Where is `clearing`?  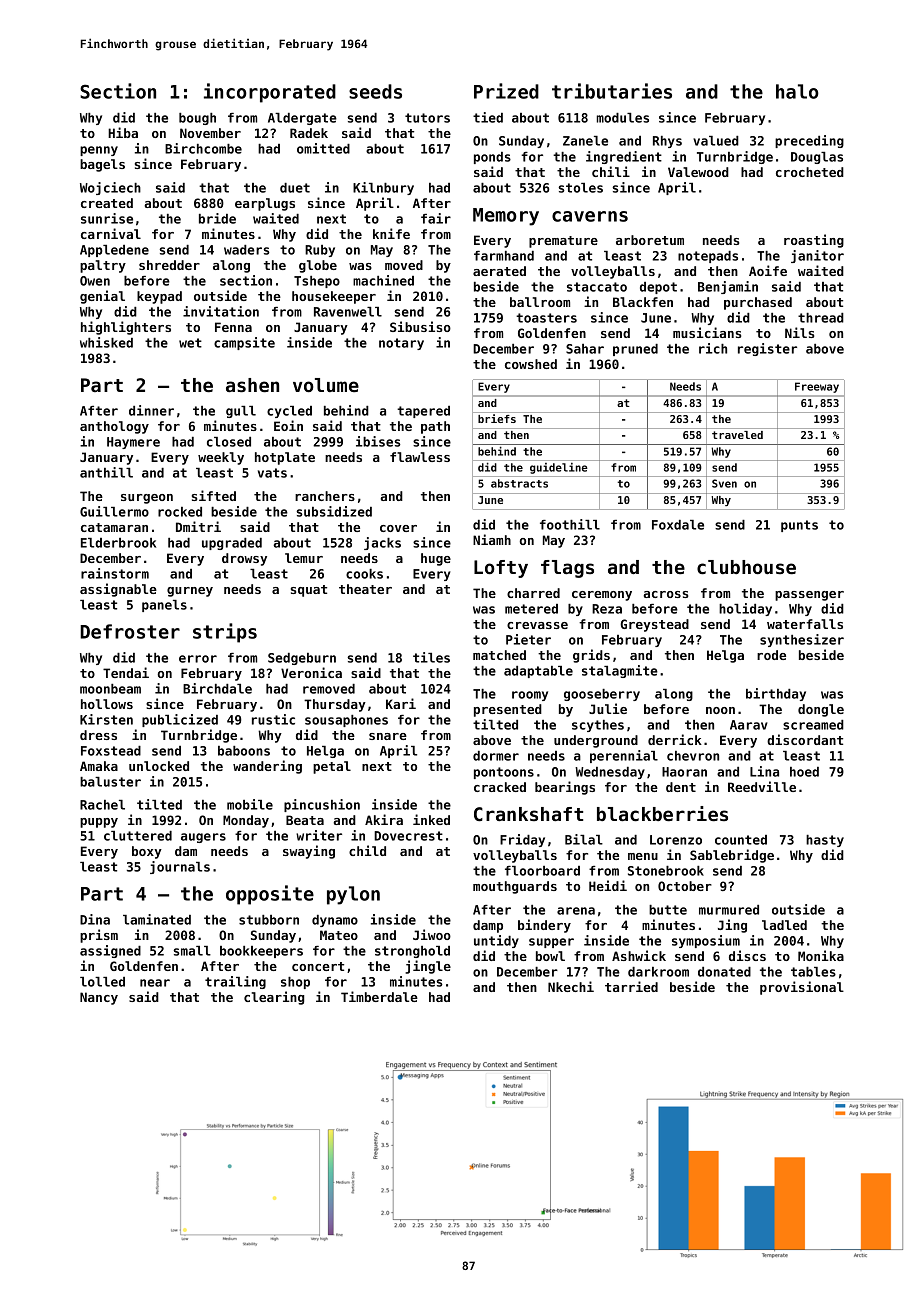
clearing is located at coordinates (274, 998).
